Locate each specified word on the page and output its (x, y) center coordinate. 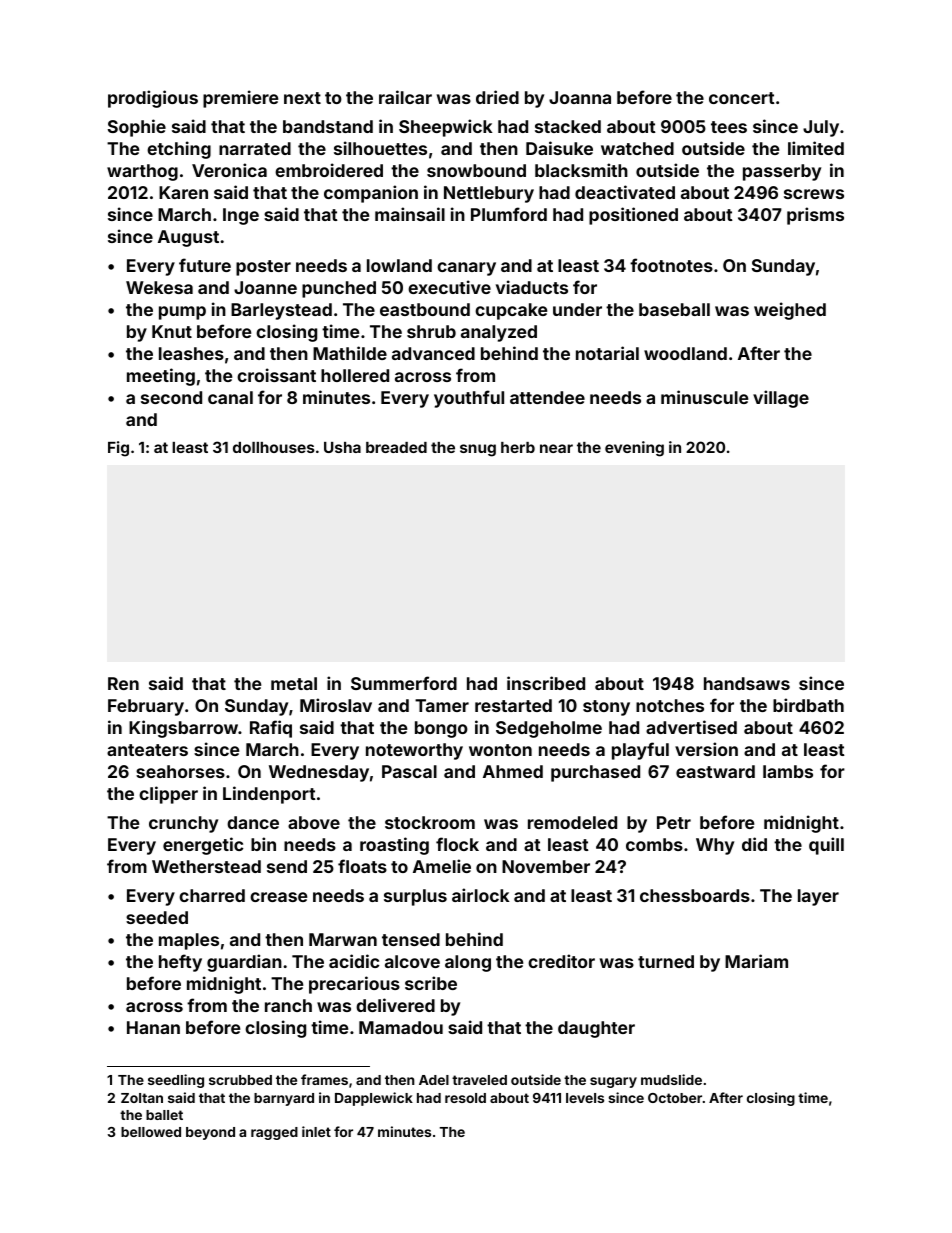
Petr (674, 822)
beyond (210, 1133)
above (314, 822)
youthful (469, 399)
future (205, 265)
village (781, 399)
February (146, 707)
